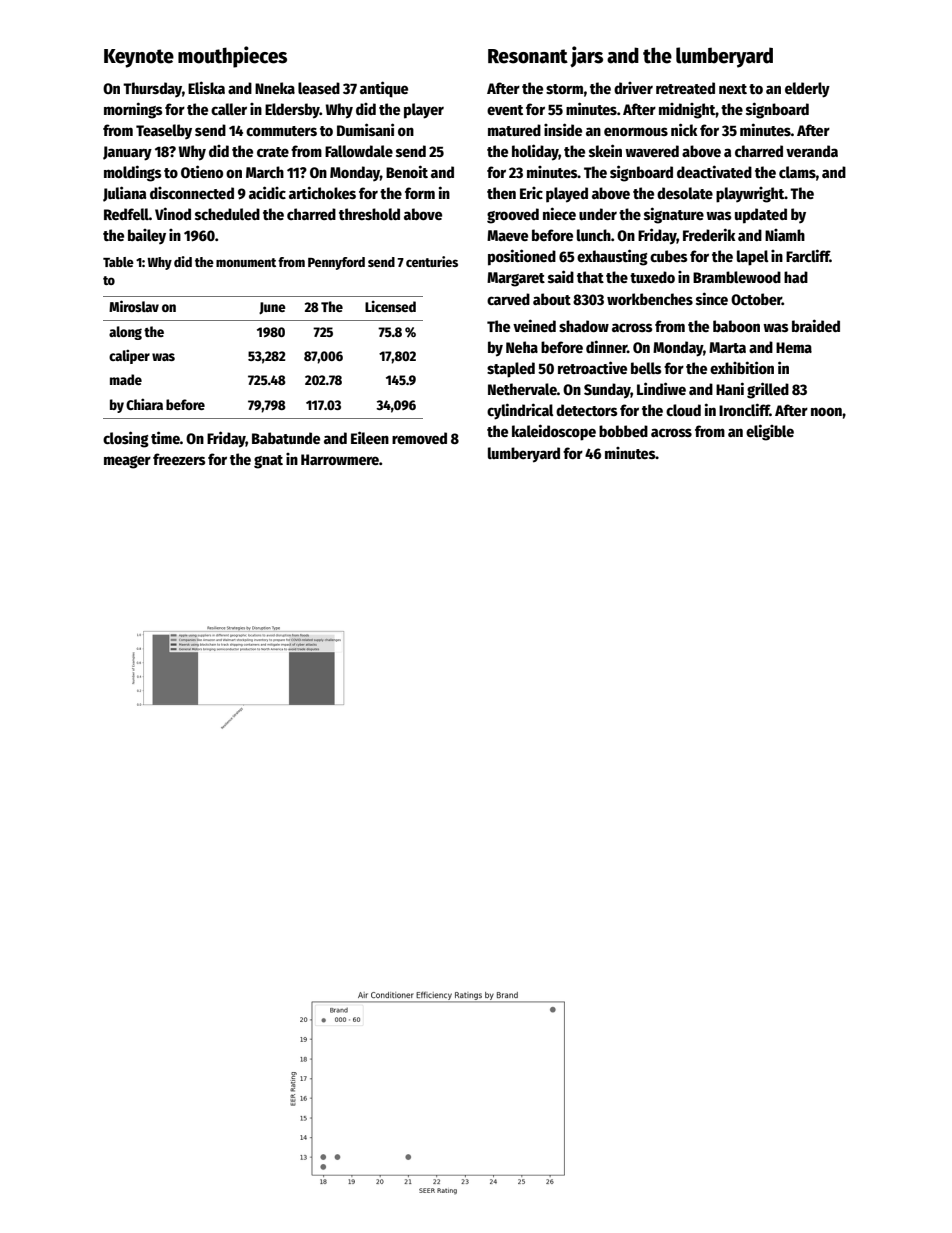  What do you see at coordinates (770, 432) in the screenshot?
I see `eligible` at bounding box center [770, 432].
